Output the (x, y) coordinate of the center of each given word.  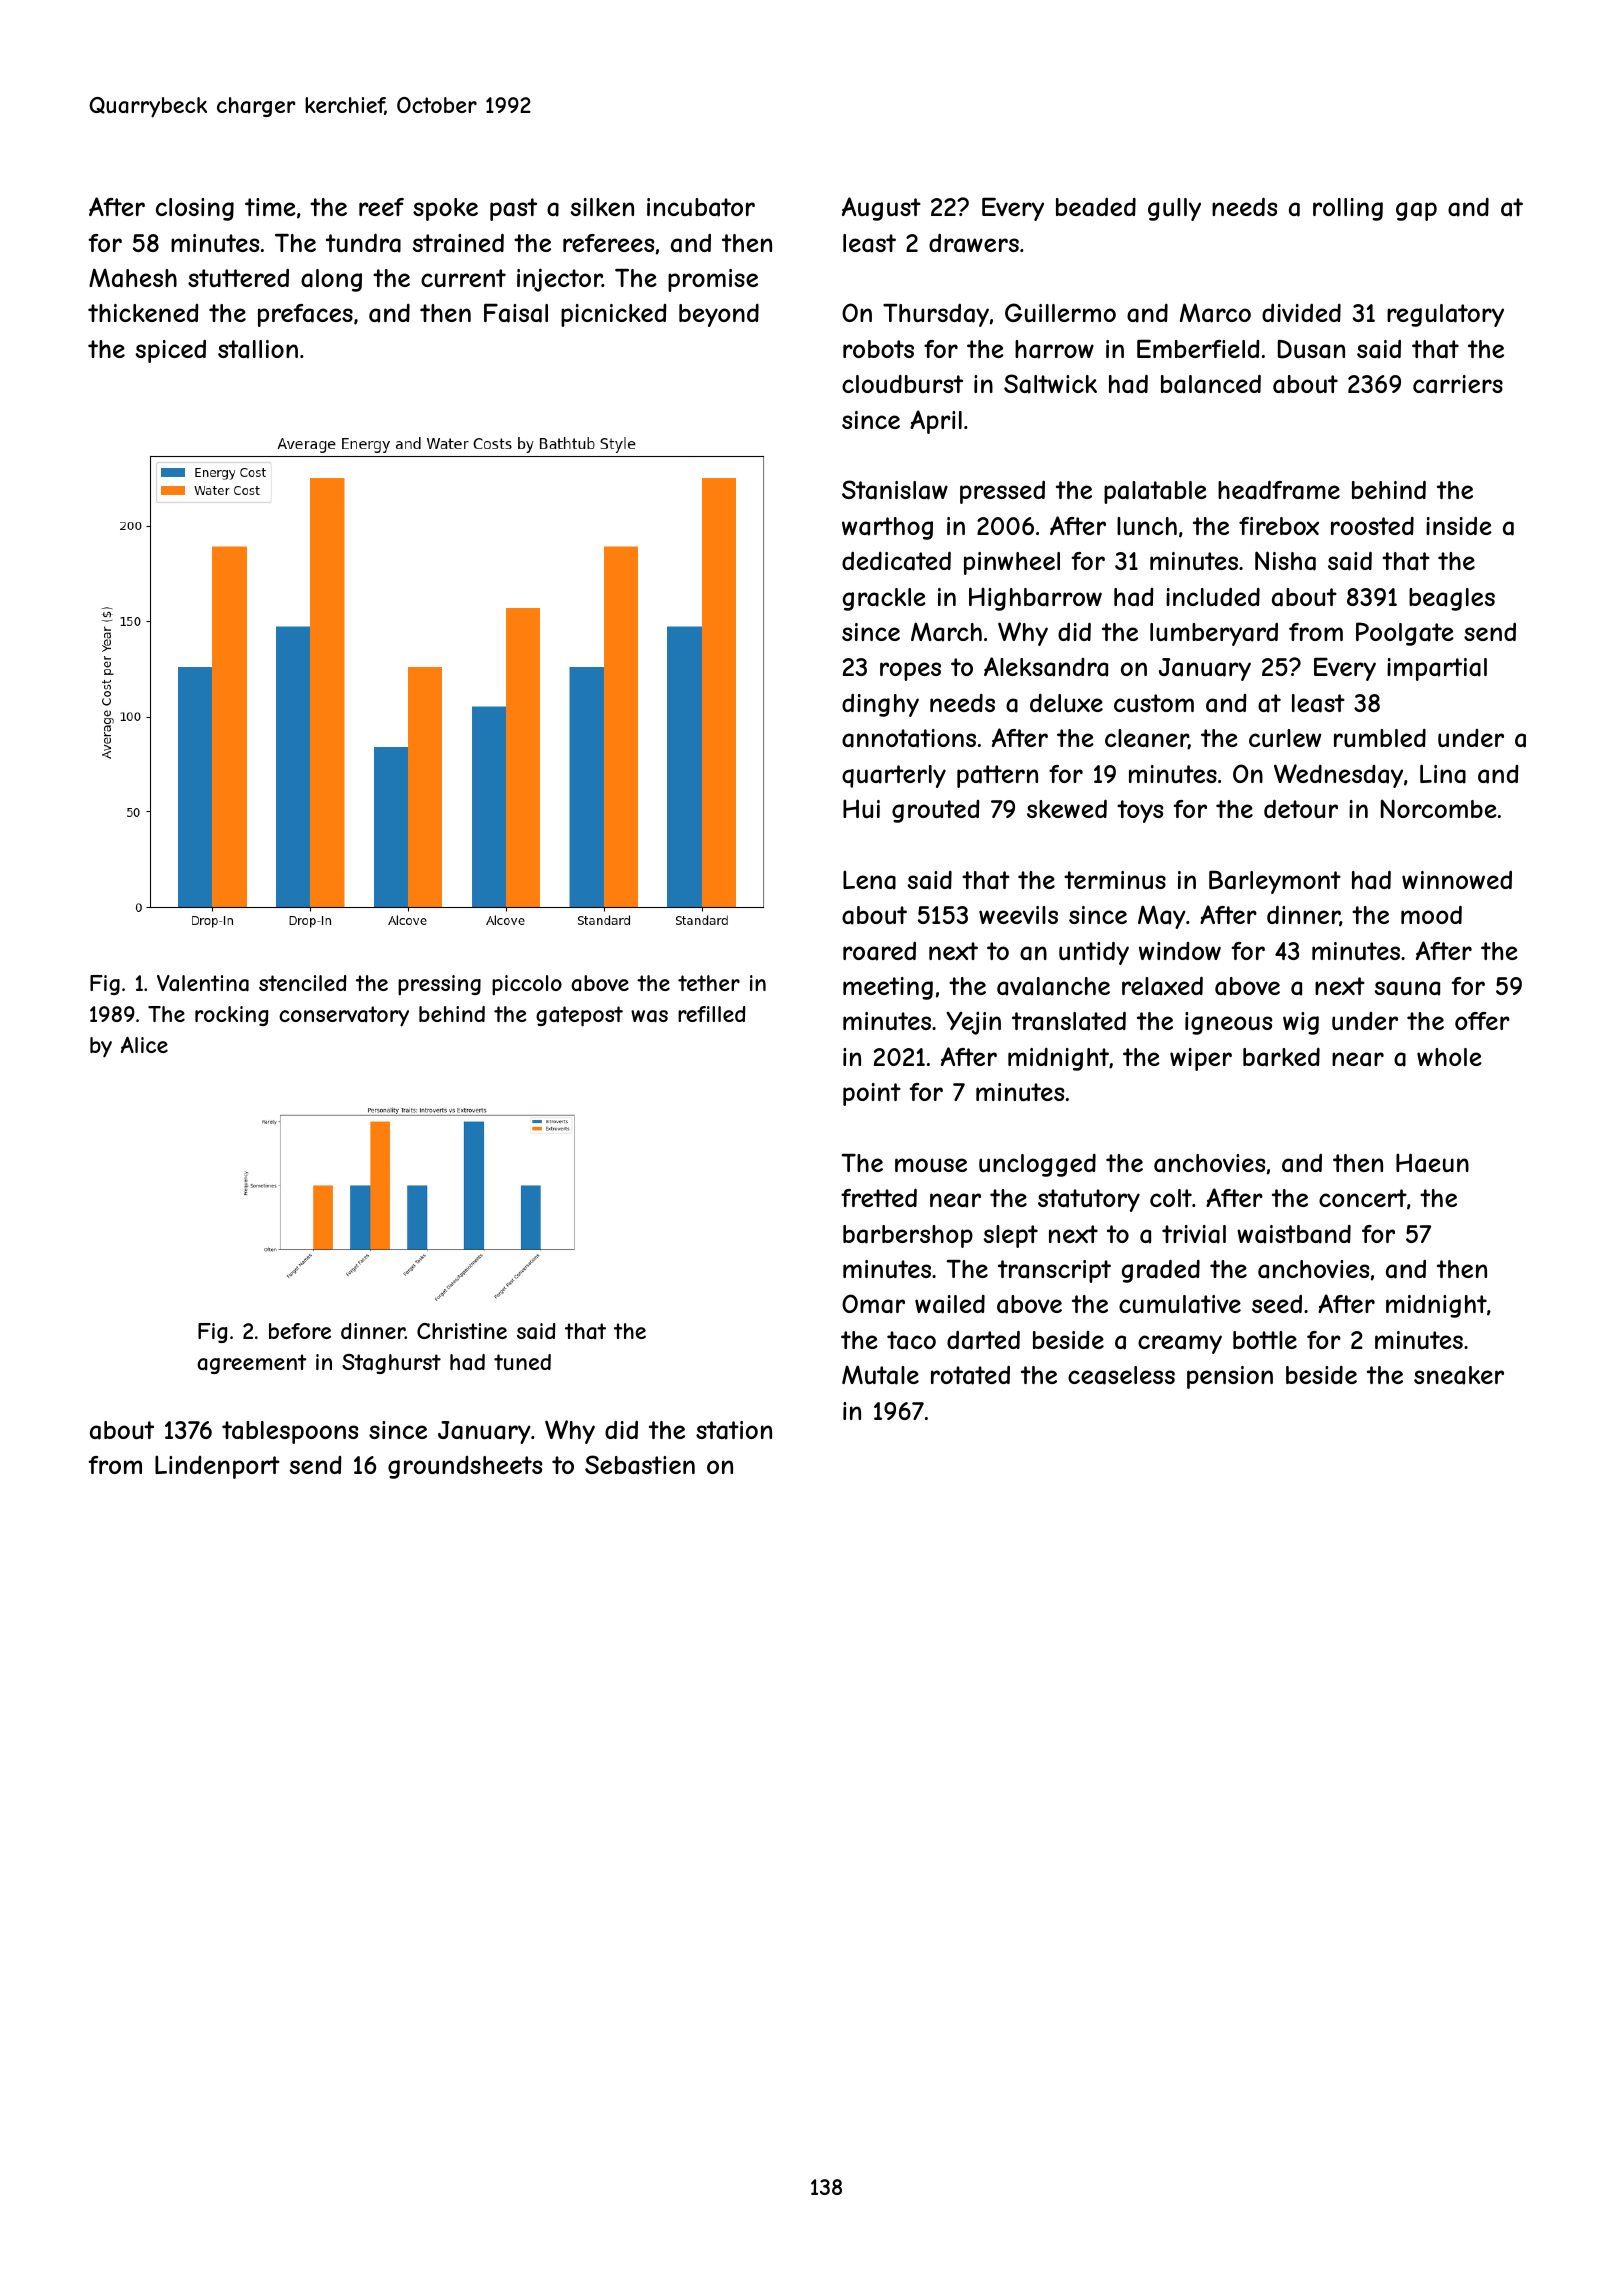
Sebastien (640, 1465)
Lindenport (217, 1467)
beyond (719, 315)
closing (195, 209)
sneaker (1459, 1375)
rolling (1348, 209)
